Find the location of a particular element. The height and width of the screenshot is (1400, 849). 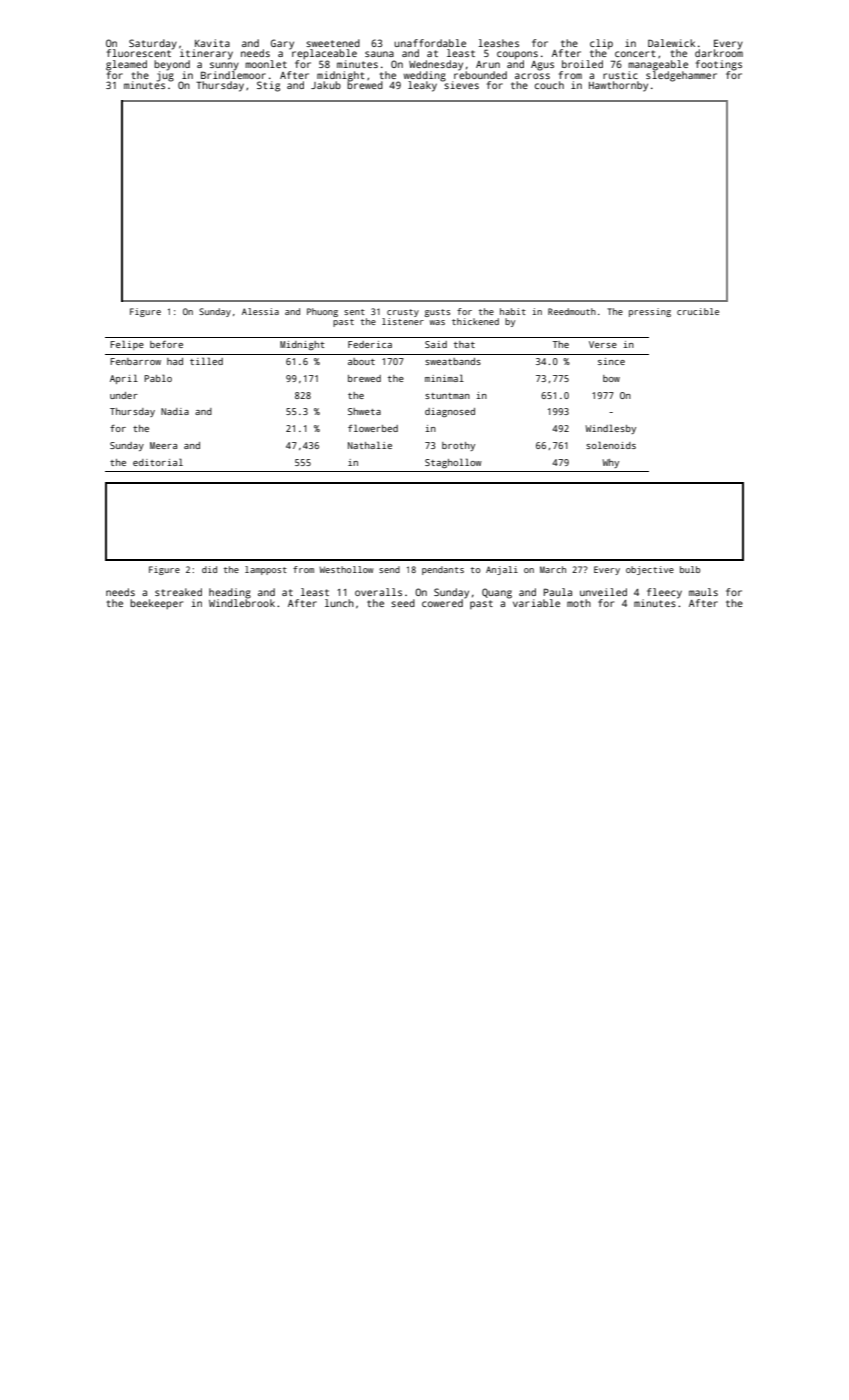

Hawthornby is located at coordinates (618, 86).
